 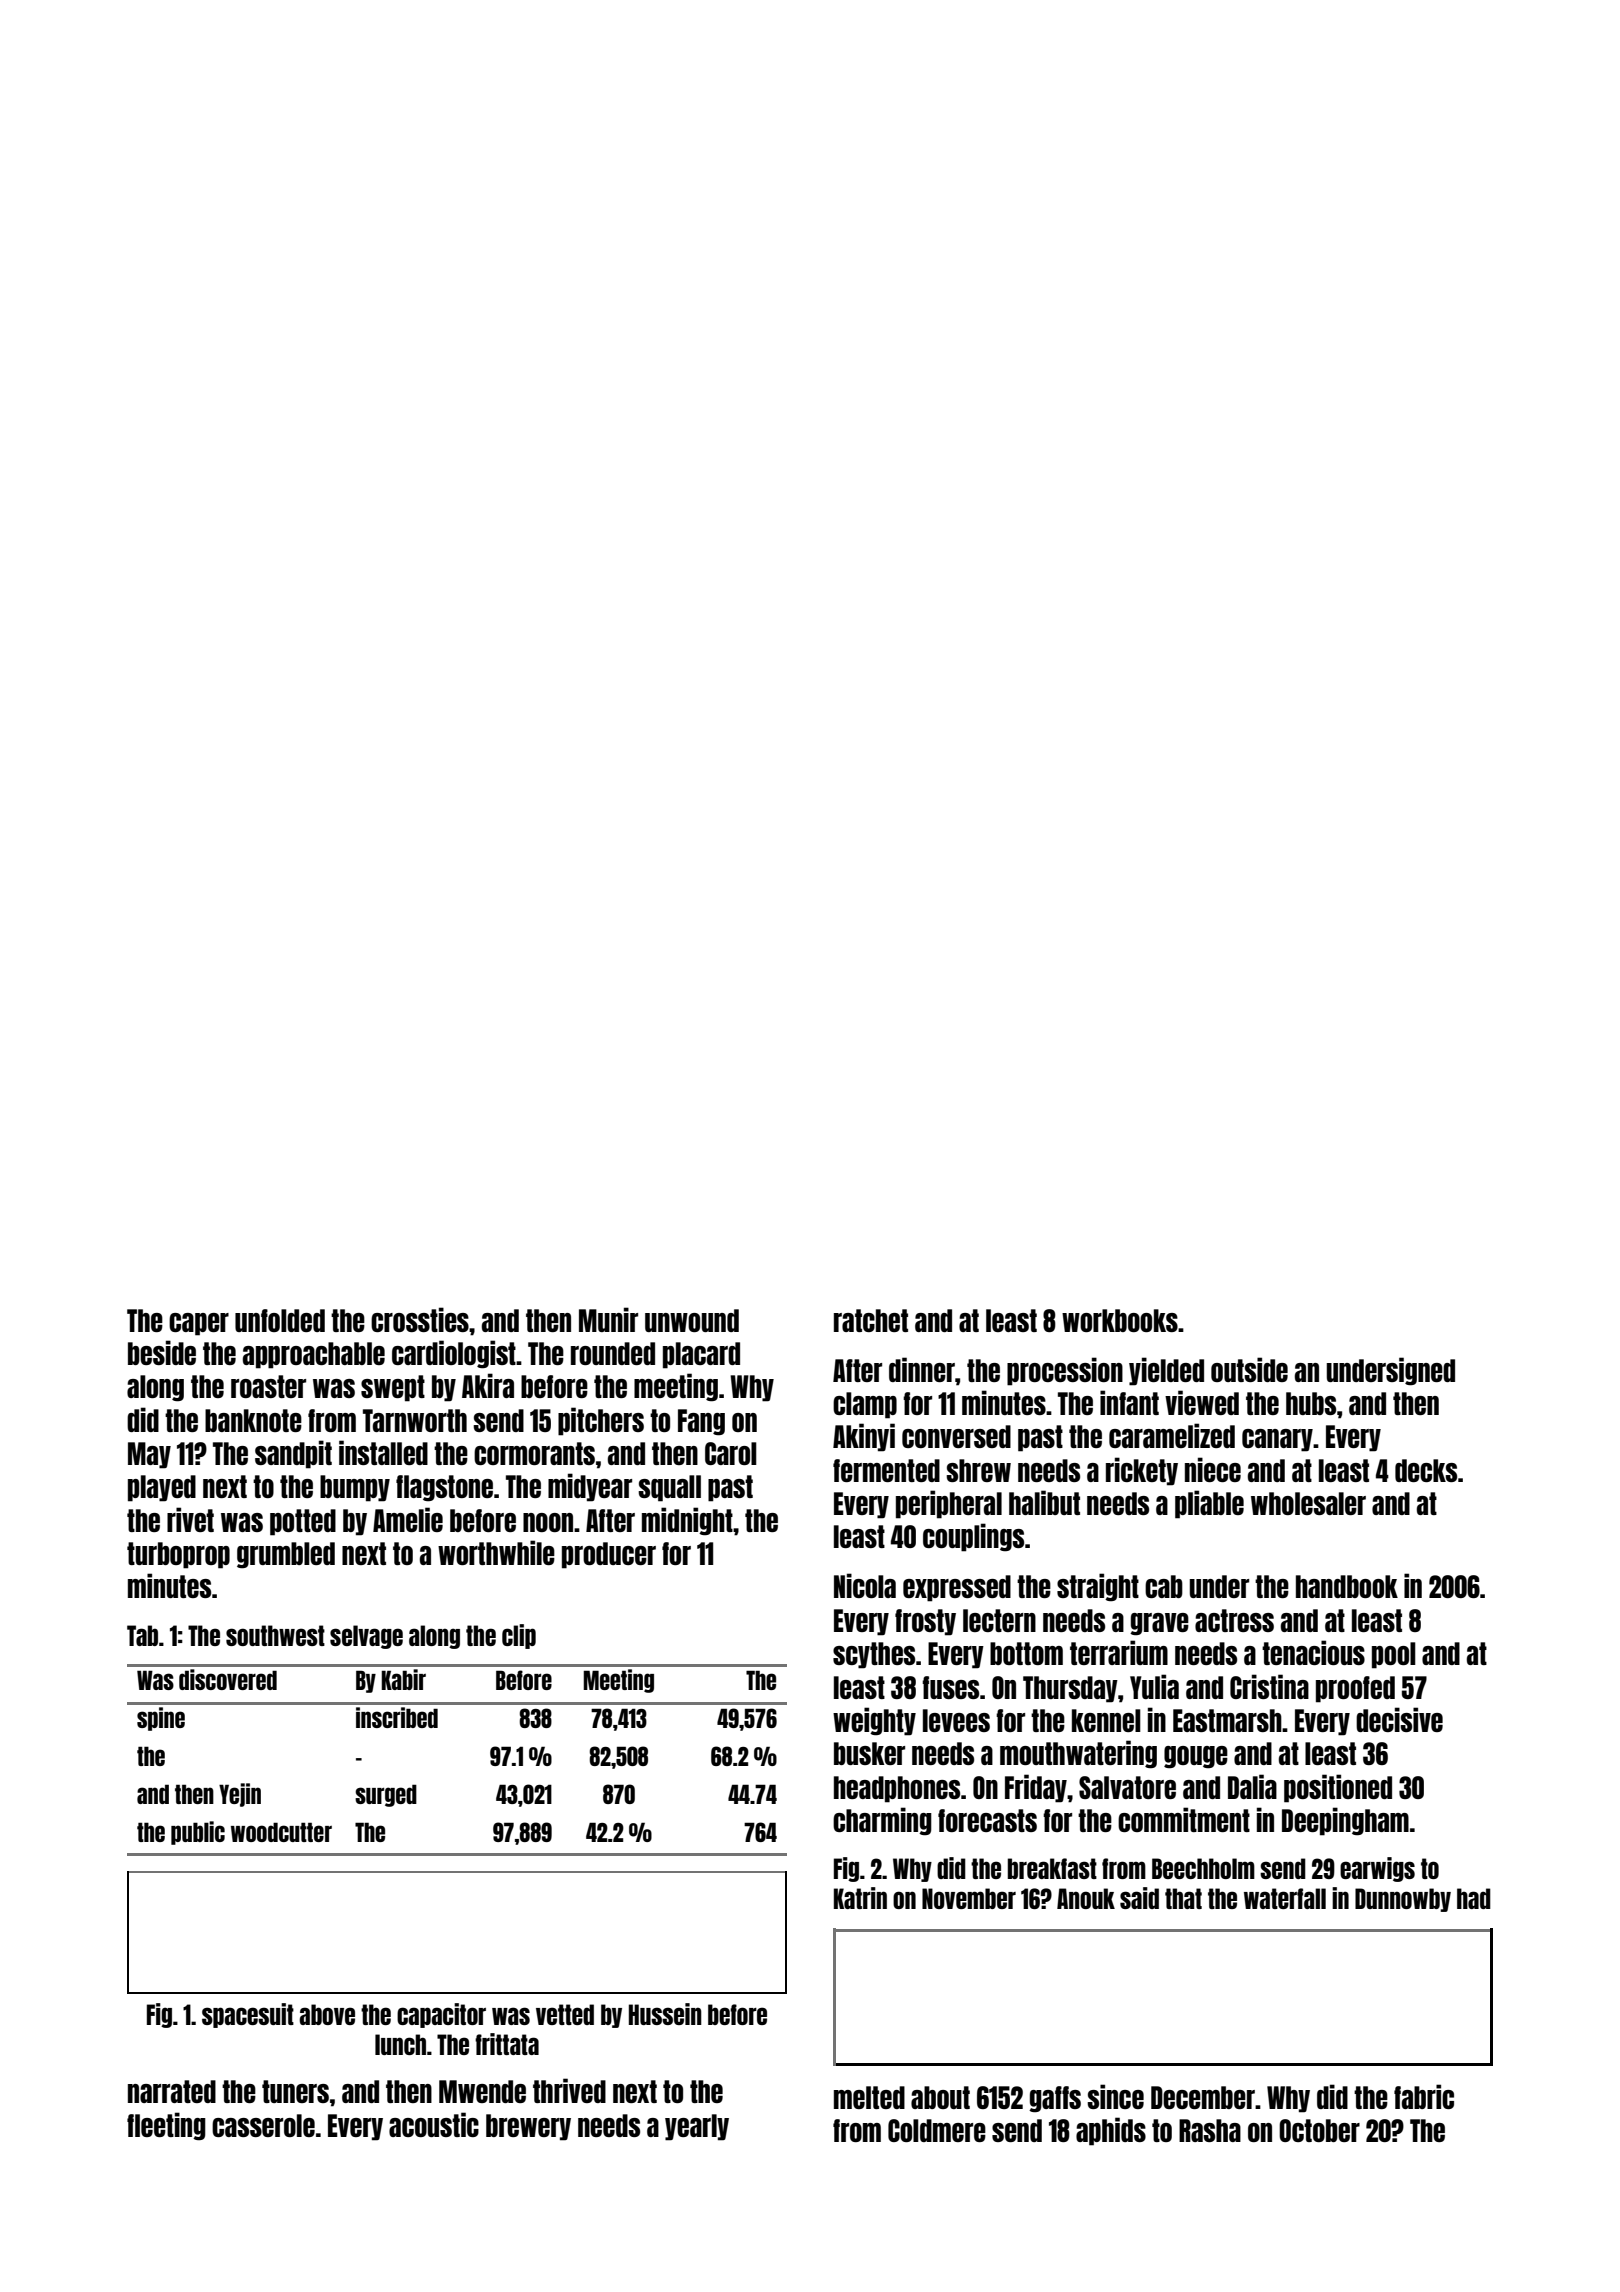 I want to click on ratchet, so click(x=871, y=1320).
